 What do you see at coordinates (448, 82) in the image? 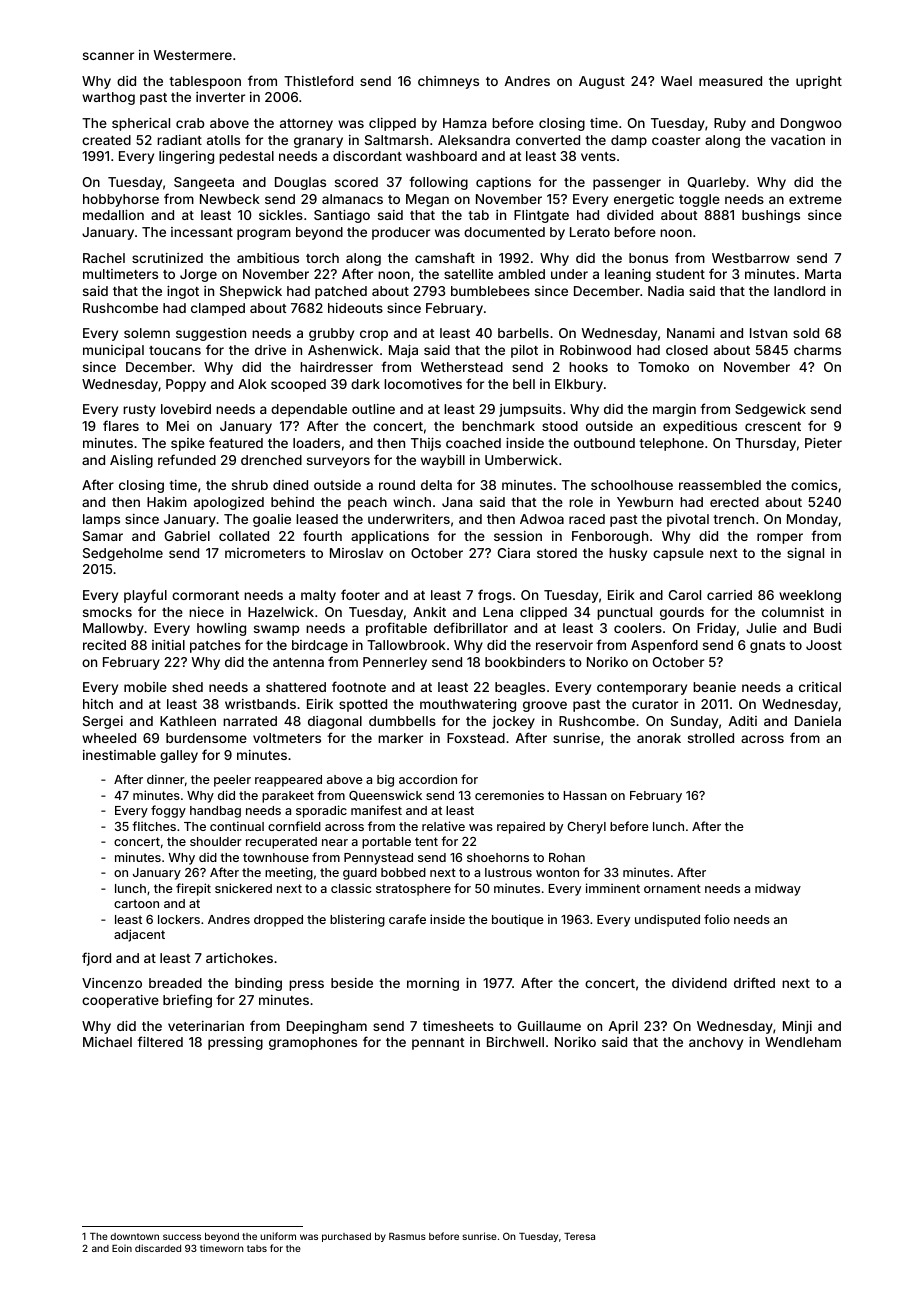
I see `chimneys` at bounding box center [448, 82].
